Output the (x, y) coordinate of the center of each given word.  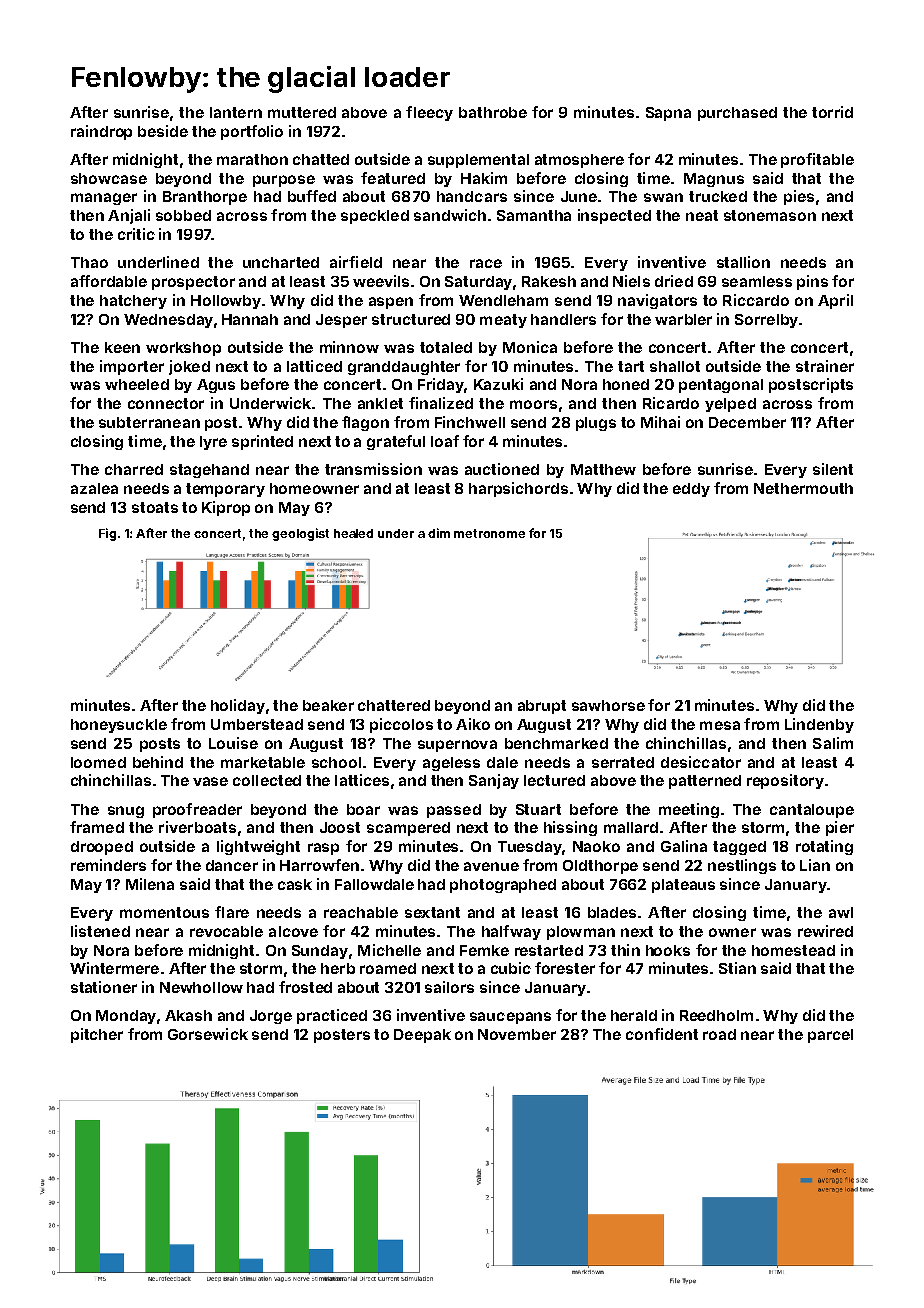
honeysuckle (119, 726)
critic (136, 234)
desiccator (701, 762)
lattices (362, 780)
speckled (375, 217)
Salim (833, 743)
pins (812, 282)
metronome (489, 533)
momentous (164, 912)
